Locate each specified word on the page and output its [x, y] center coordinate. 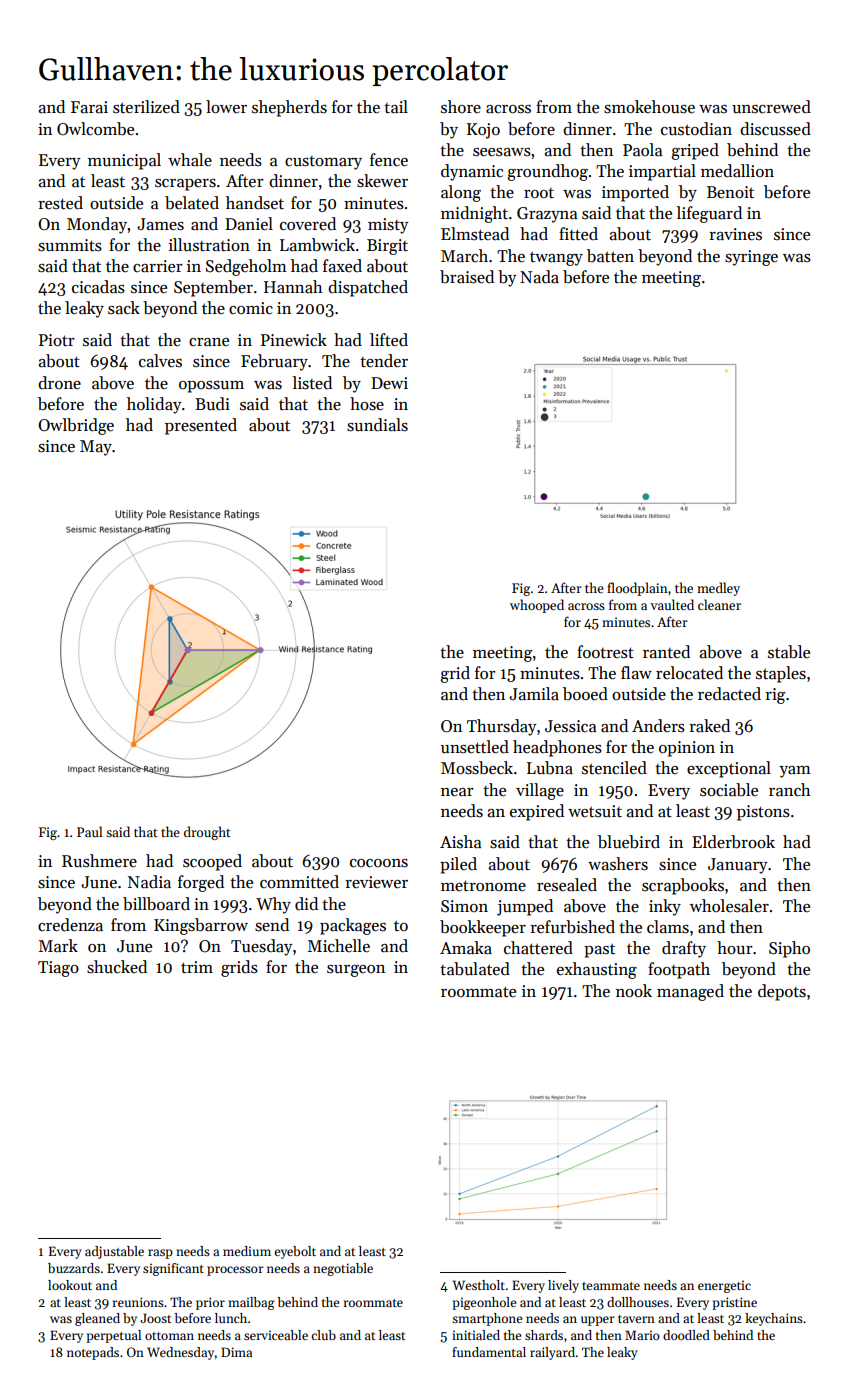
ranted [666, 652]
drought [207, 833]
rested [60, 203]
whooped [537, 606]
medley [718, 589]
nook [634, 991]
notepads [93, 1353]
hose [367, 404]
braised [467, 277]
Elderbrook [733, 842]
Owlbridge [76, 426]
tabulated [475, 969]
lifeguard [709, 214]
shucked [117, 967]
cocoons [379, 863]
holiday [154, 405]
